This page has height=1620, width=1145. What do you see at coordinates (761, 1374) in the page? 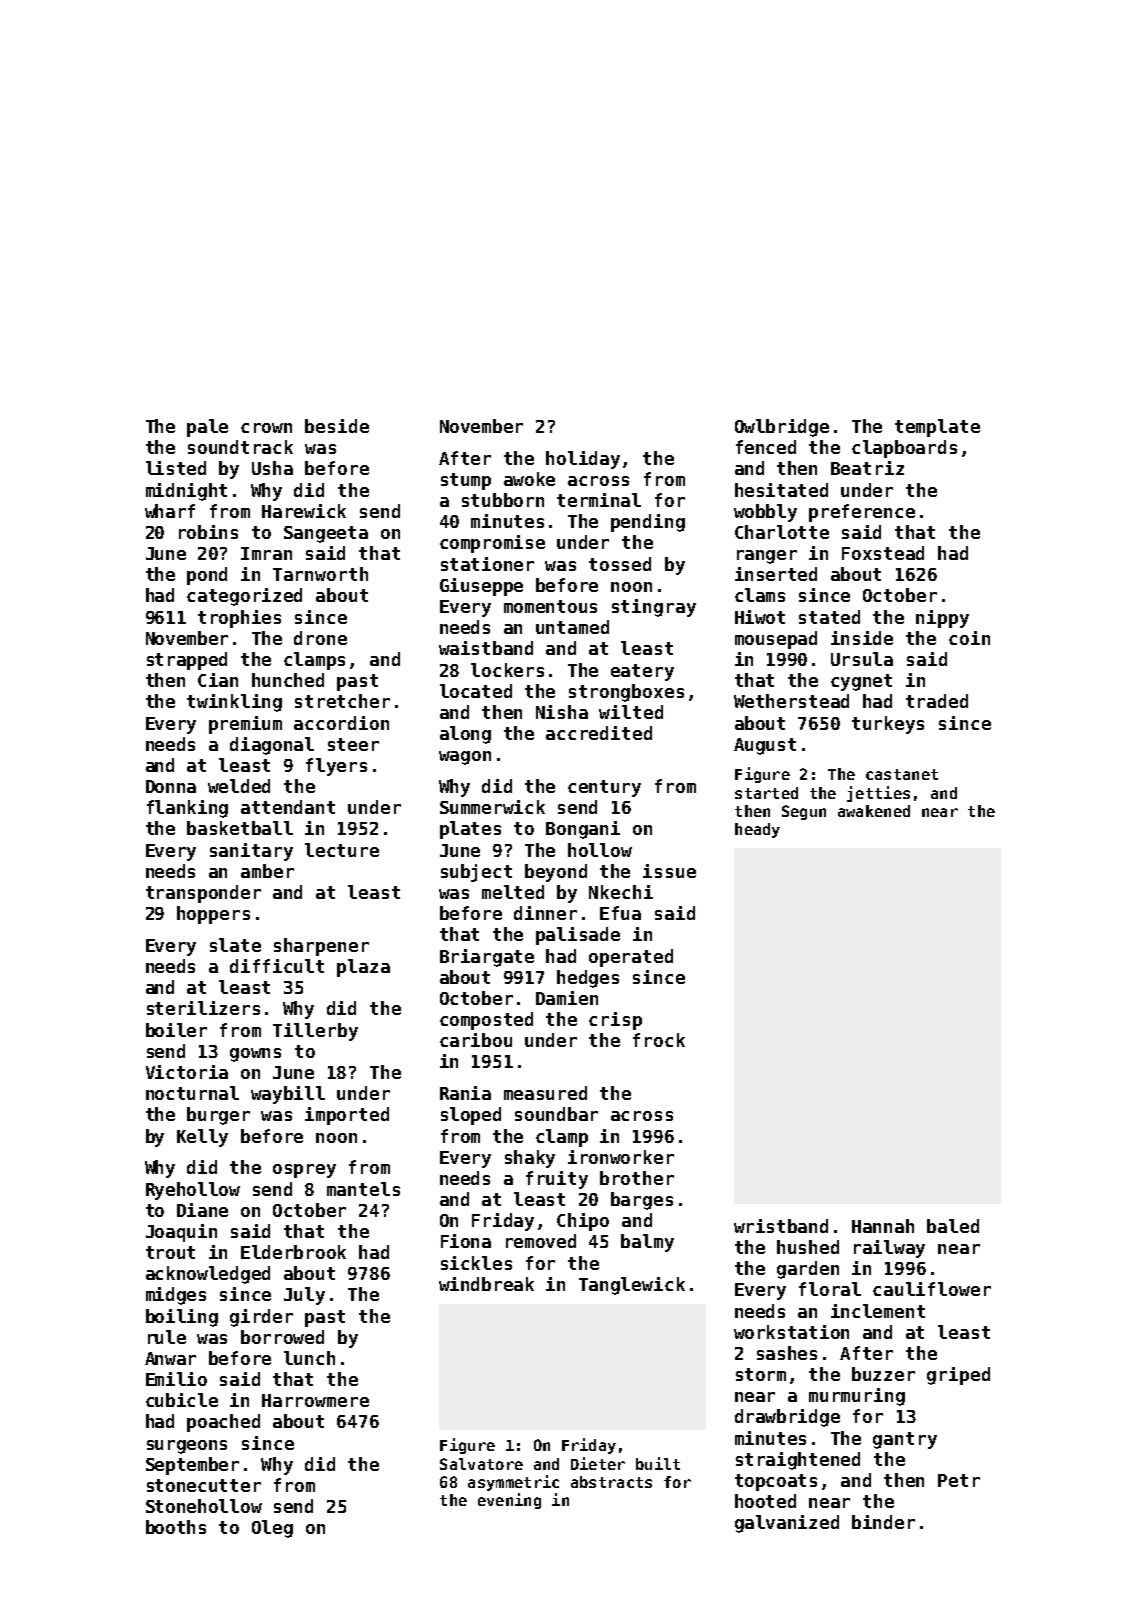
I see `storm` at bounding box center [761, 1374].
